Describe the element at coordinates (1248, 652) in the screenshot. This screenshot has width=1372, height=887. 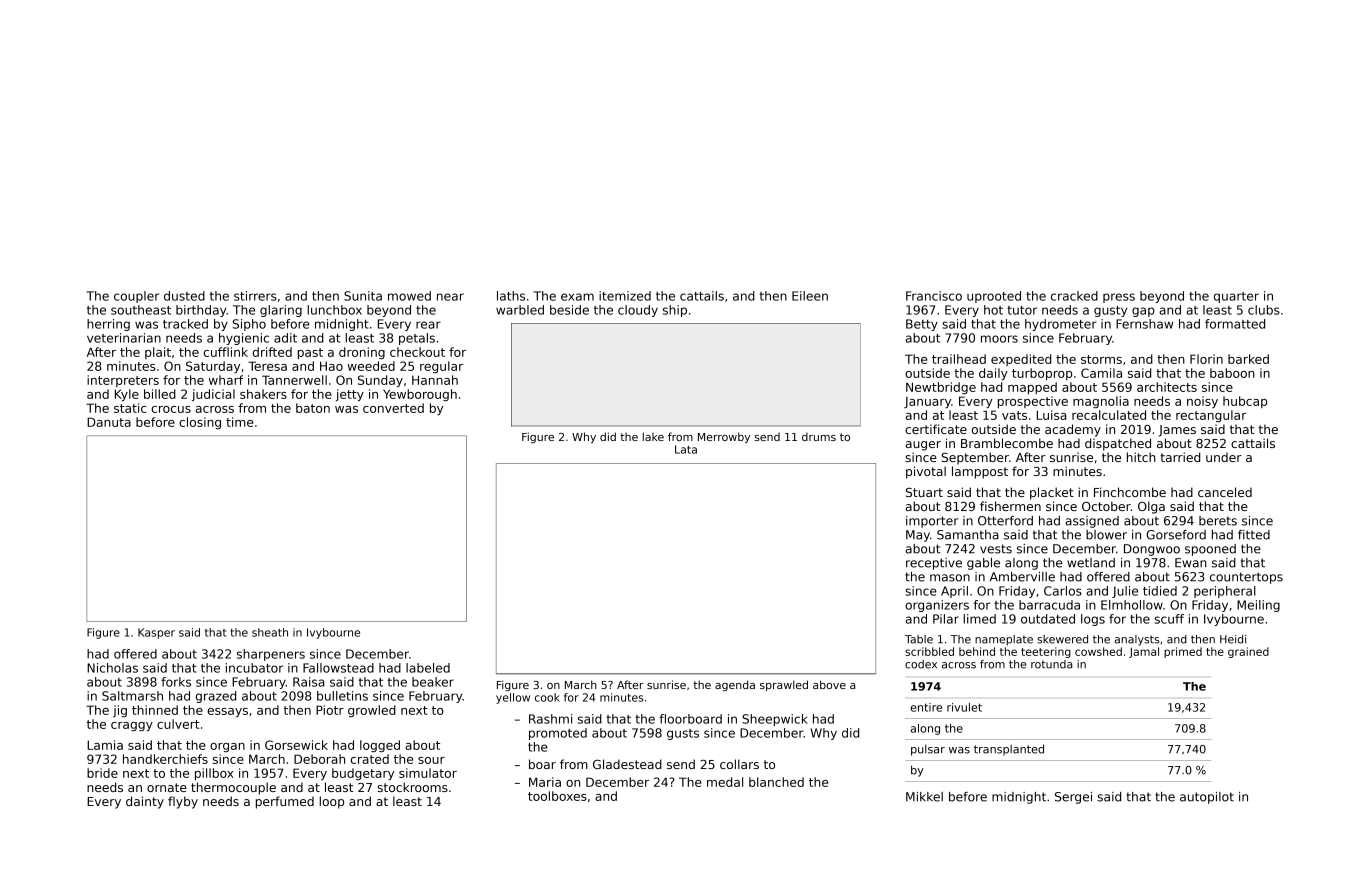
I see `grained` at that location.
